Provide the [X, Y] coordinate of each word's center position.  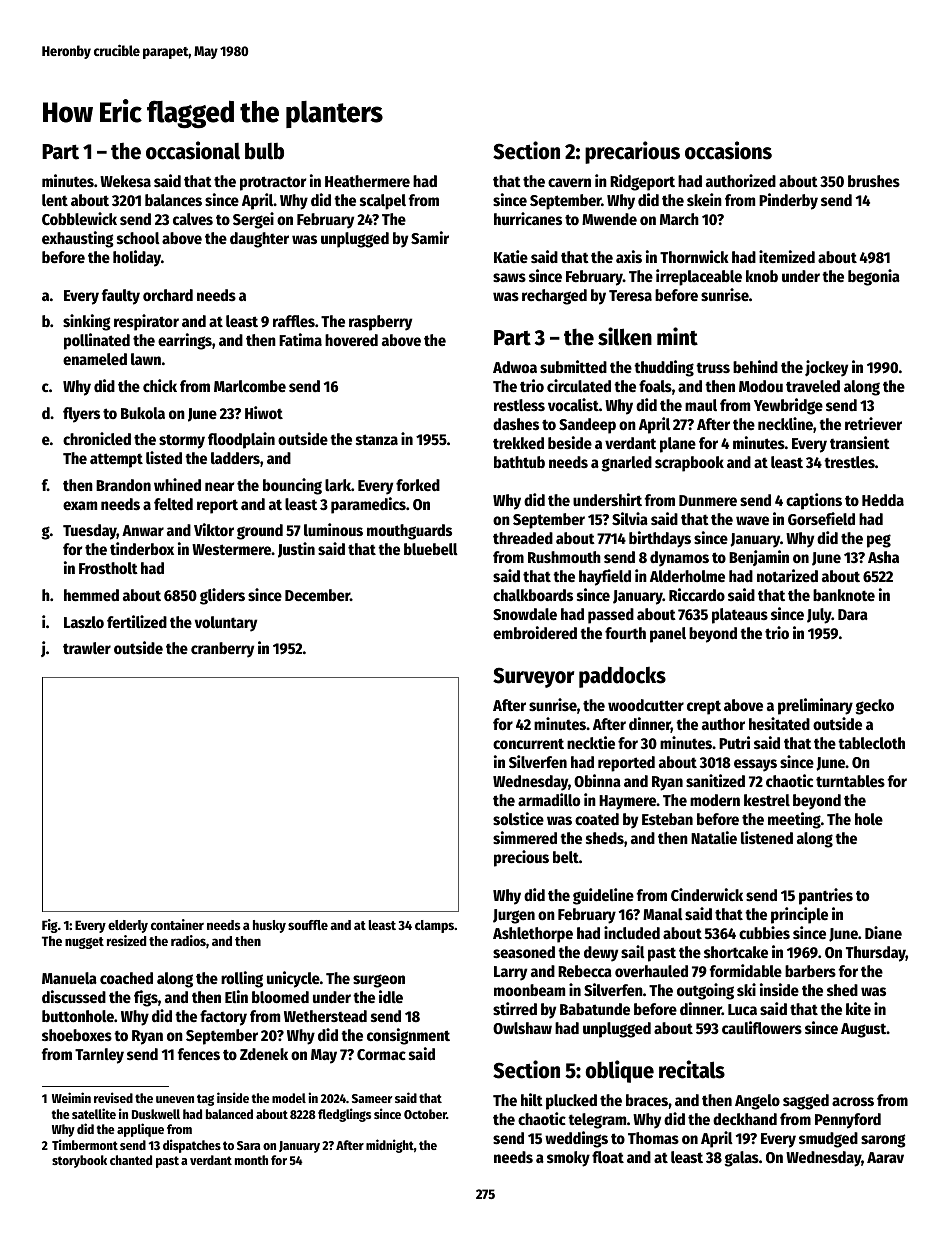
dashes [516, 424]
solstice [518, 819]
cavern [569, 183]
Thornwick [694, 257]
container [177, 924]
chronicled [97, 439]
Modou [761, 386]
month [251, 1160]
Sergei [253, 220]
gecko [875, 707]
